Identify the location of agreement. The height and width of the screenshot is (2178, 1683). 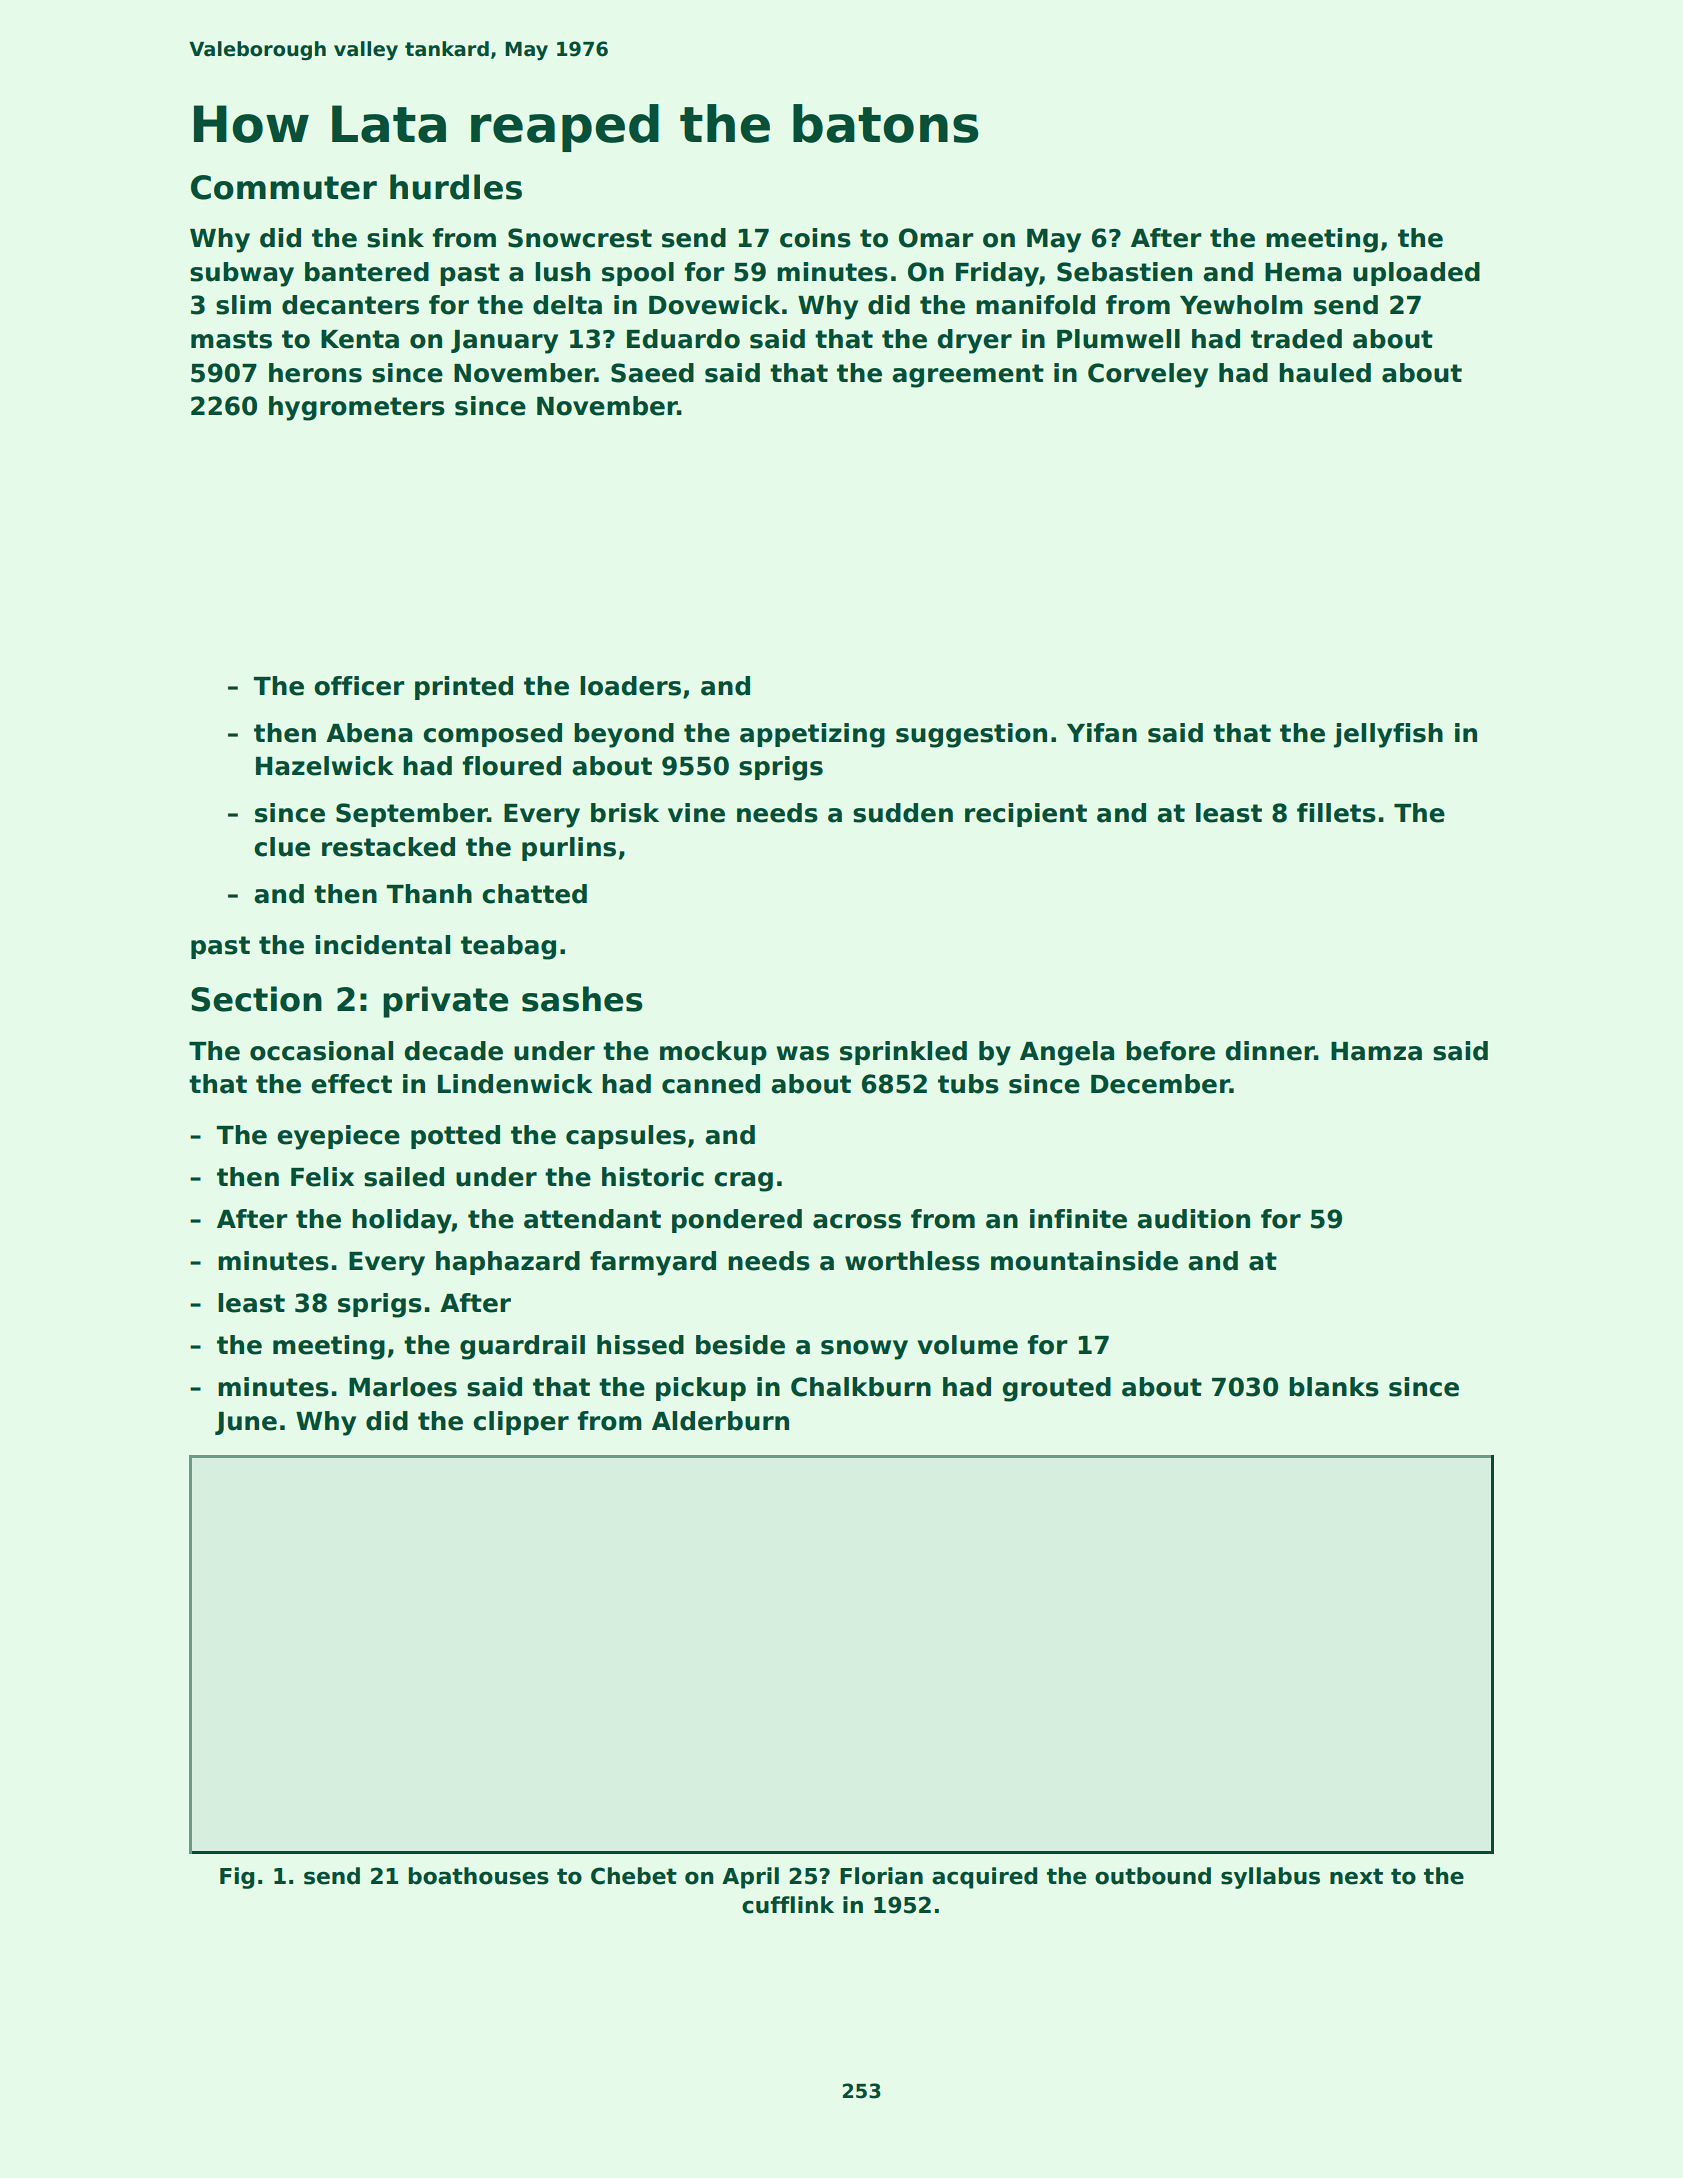
(968, 376).
